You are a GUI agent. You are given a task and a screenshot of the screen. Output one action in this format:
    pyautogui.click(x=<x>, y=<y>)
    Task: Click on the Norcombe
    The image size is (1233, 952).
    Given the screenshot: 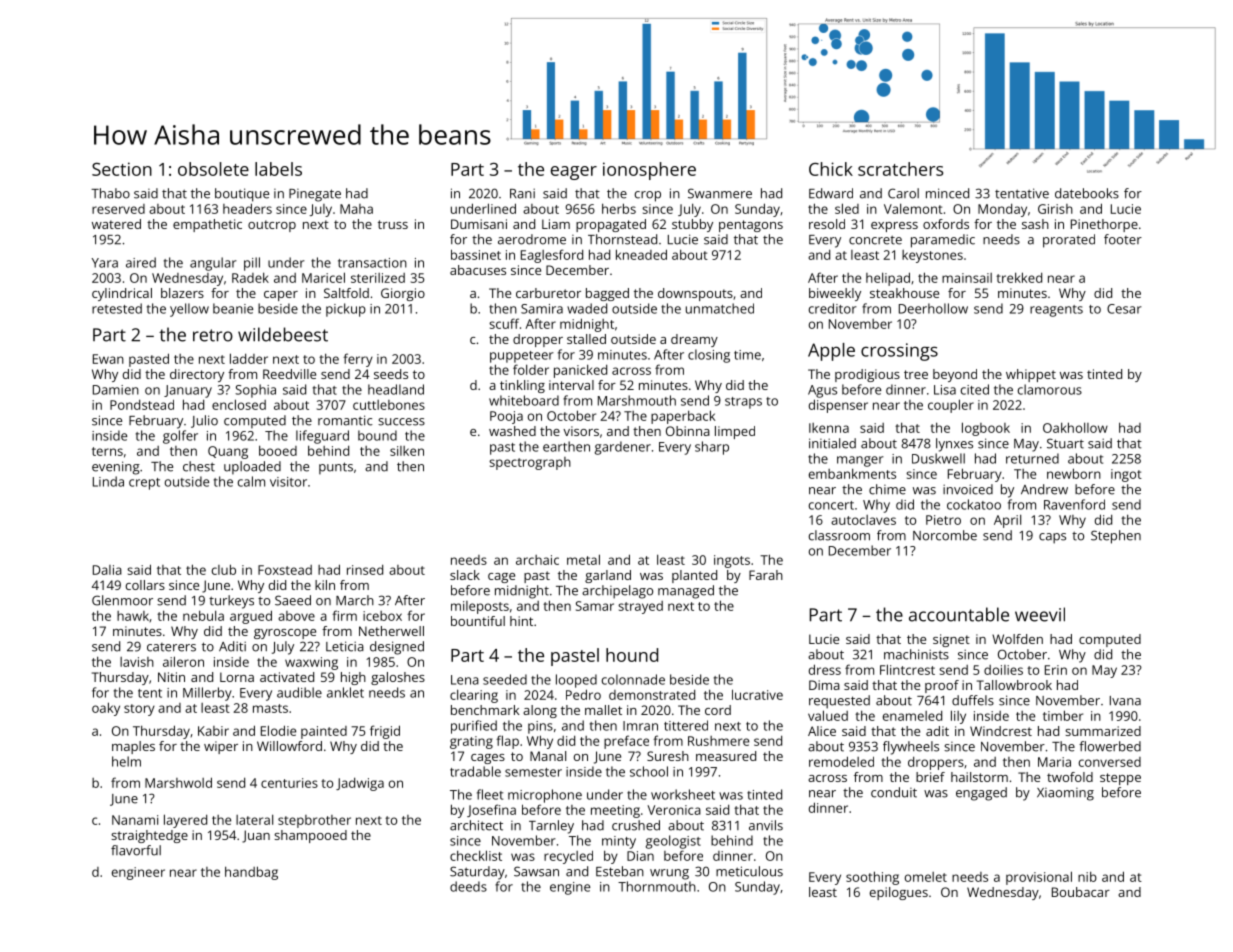 What is the action you would take?
    pyautogui.click(x=945, y=535)
